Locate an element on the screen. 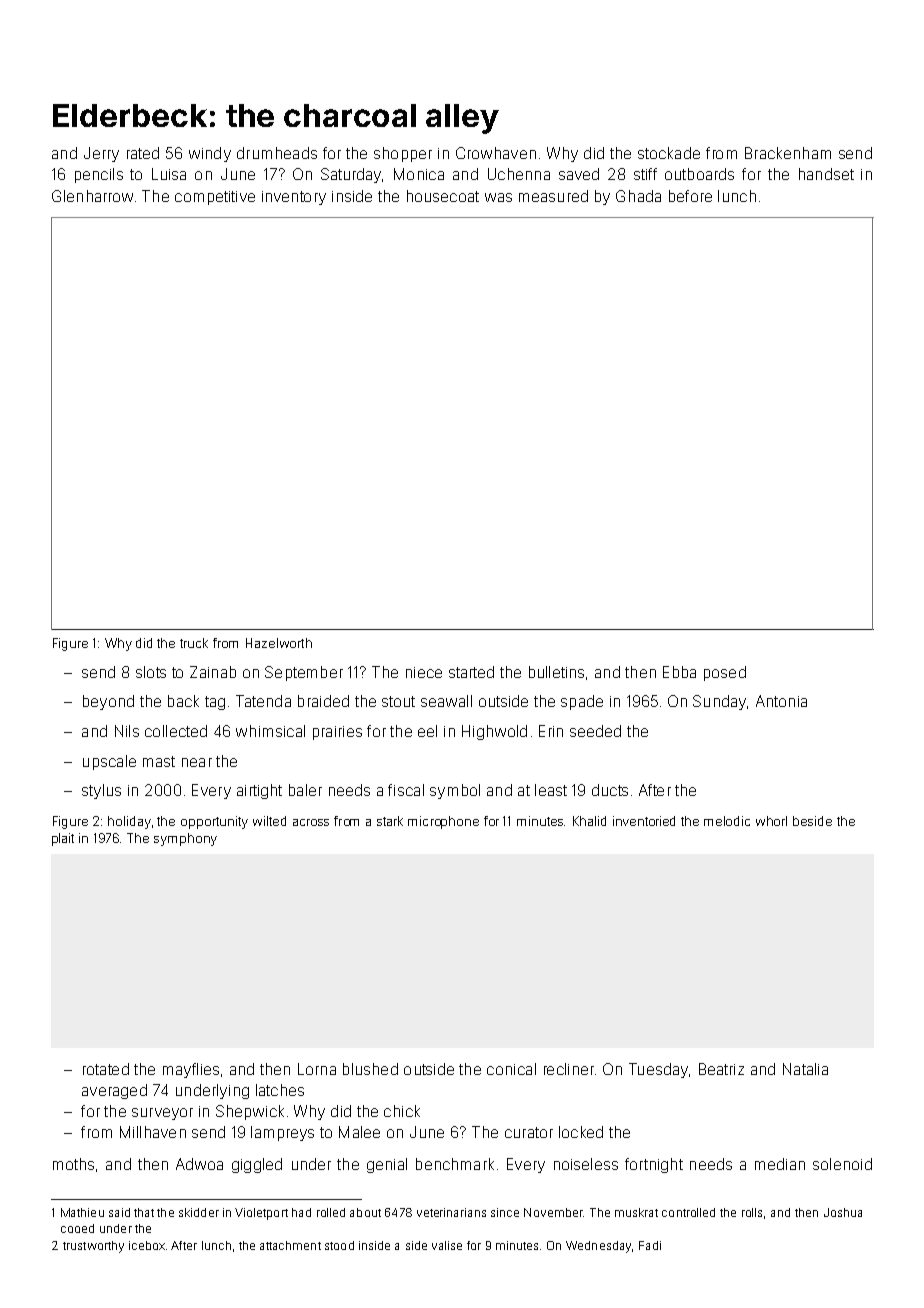 The height and width of the screenshot is (1308, 924). started is located at coordinates (471, 672).
